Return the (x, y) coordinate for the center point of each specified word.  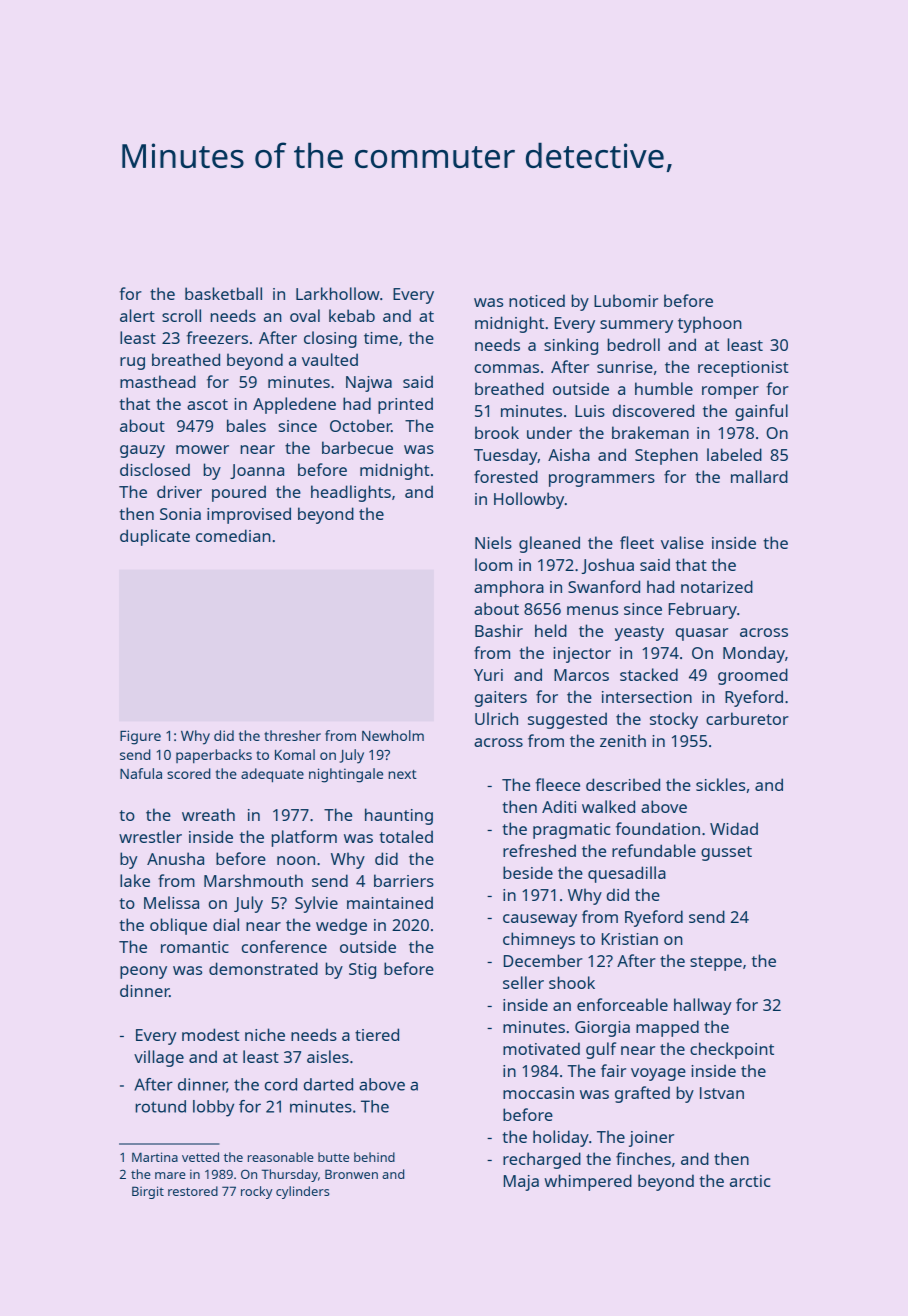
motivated (541, 1048)
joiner (651, 1139)
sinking (571, 346)
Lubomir (626, 300)
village (159, 1058)
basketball (223, 293)
